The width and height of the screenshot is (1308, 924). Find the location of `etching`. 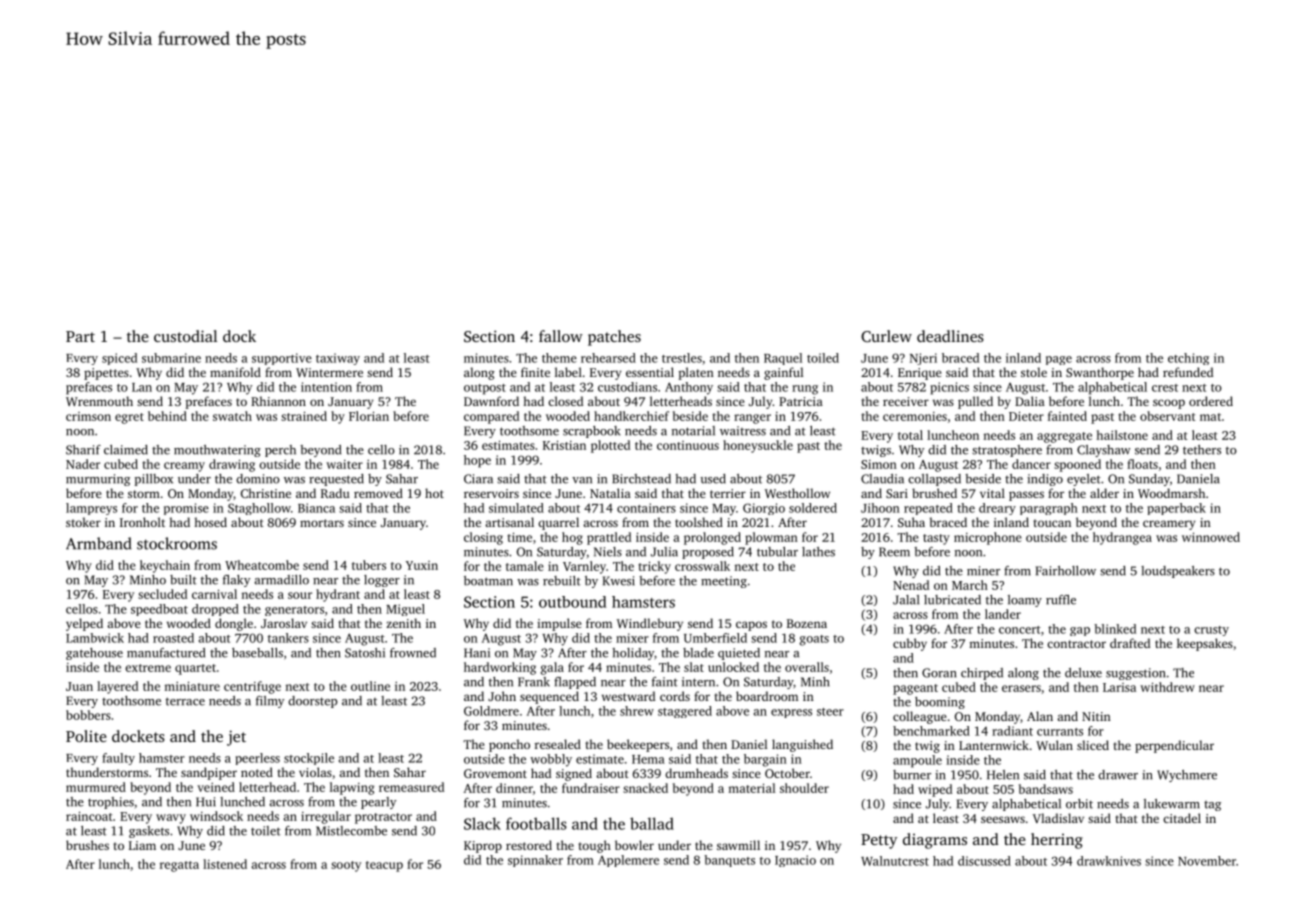

etching is located at coordinates (1188, 359).
